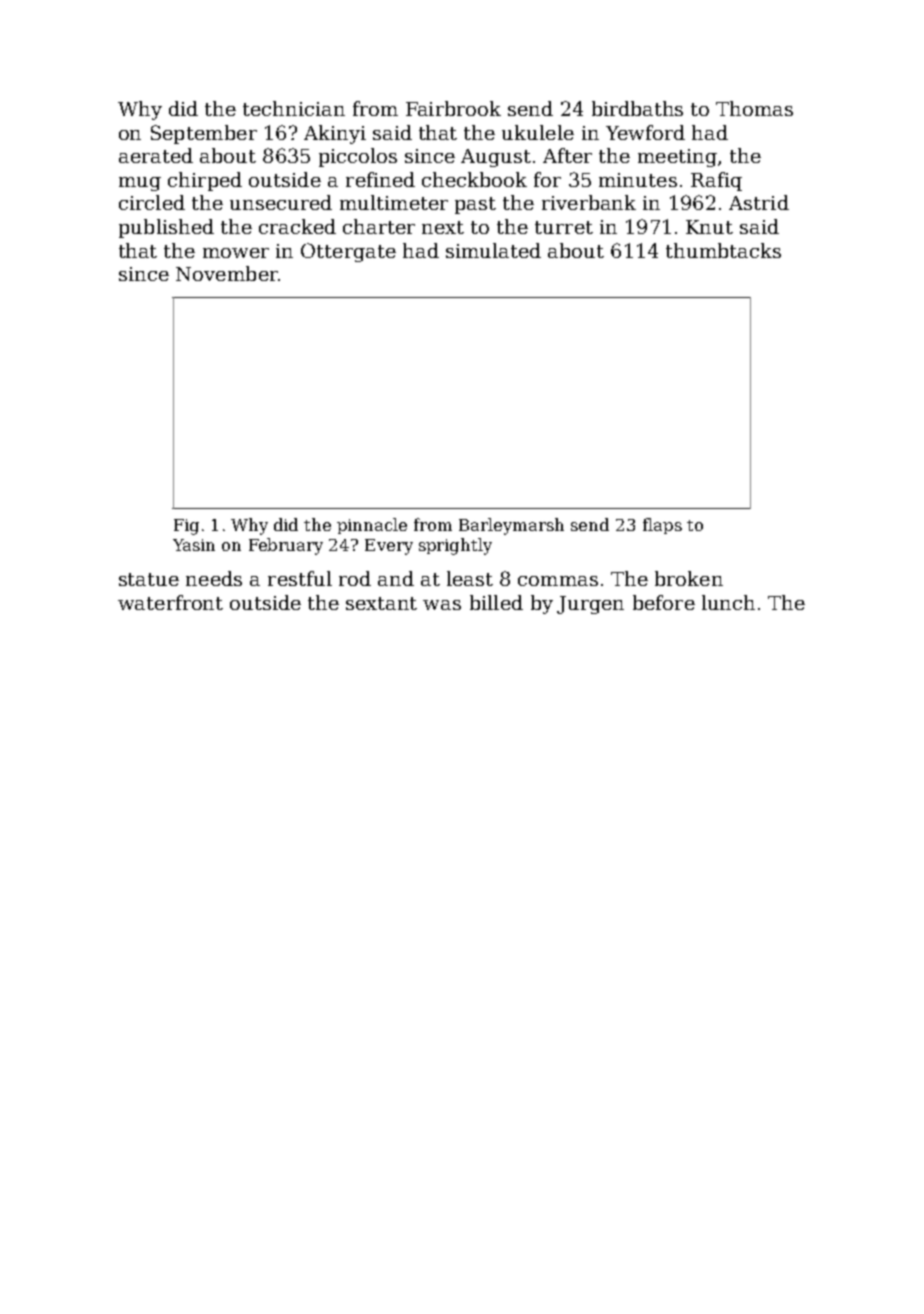 The width and height of the screenshot is (924, 1314). Describe the element at coordinates (723, 250) in the screenshot. I see `thumbtacks` at that location.
